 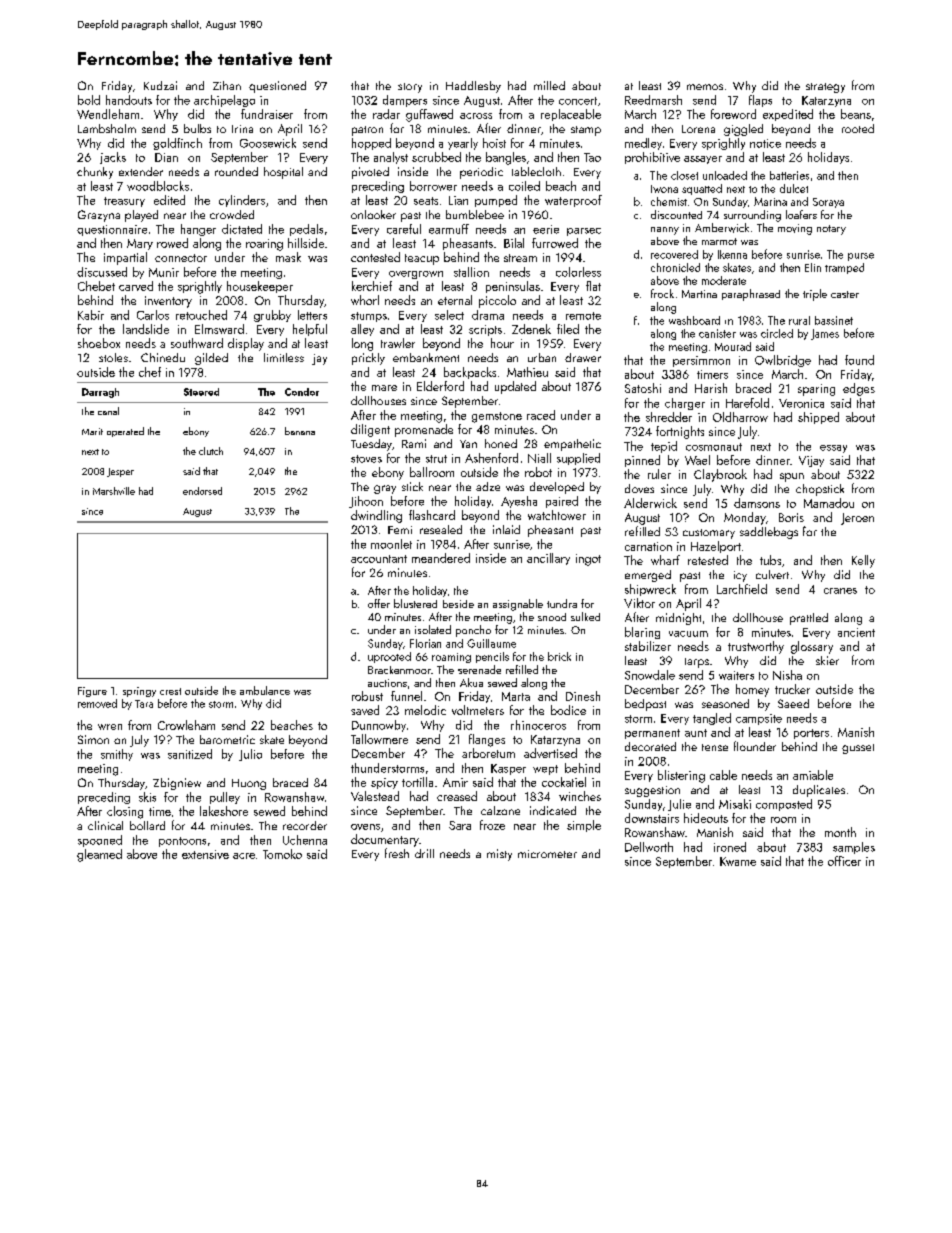 What do you see at coordinates (859, 389) in the screenshot?
I see `edges` at bounding box center [859, 389].
